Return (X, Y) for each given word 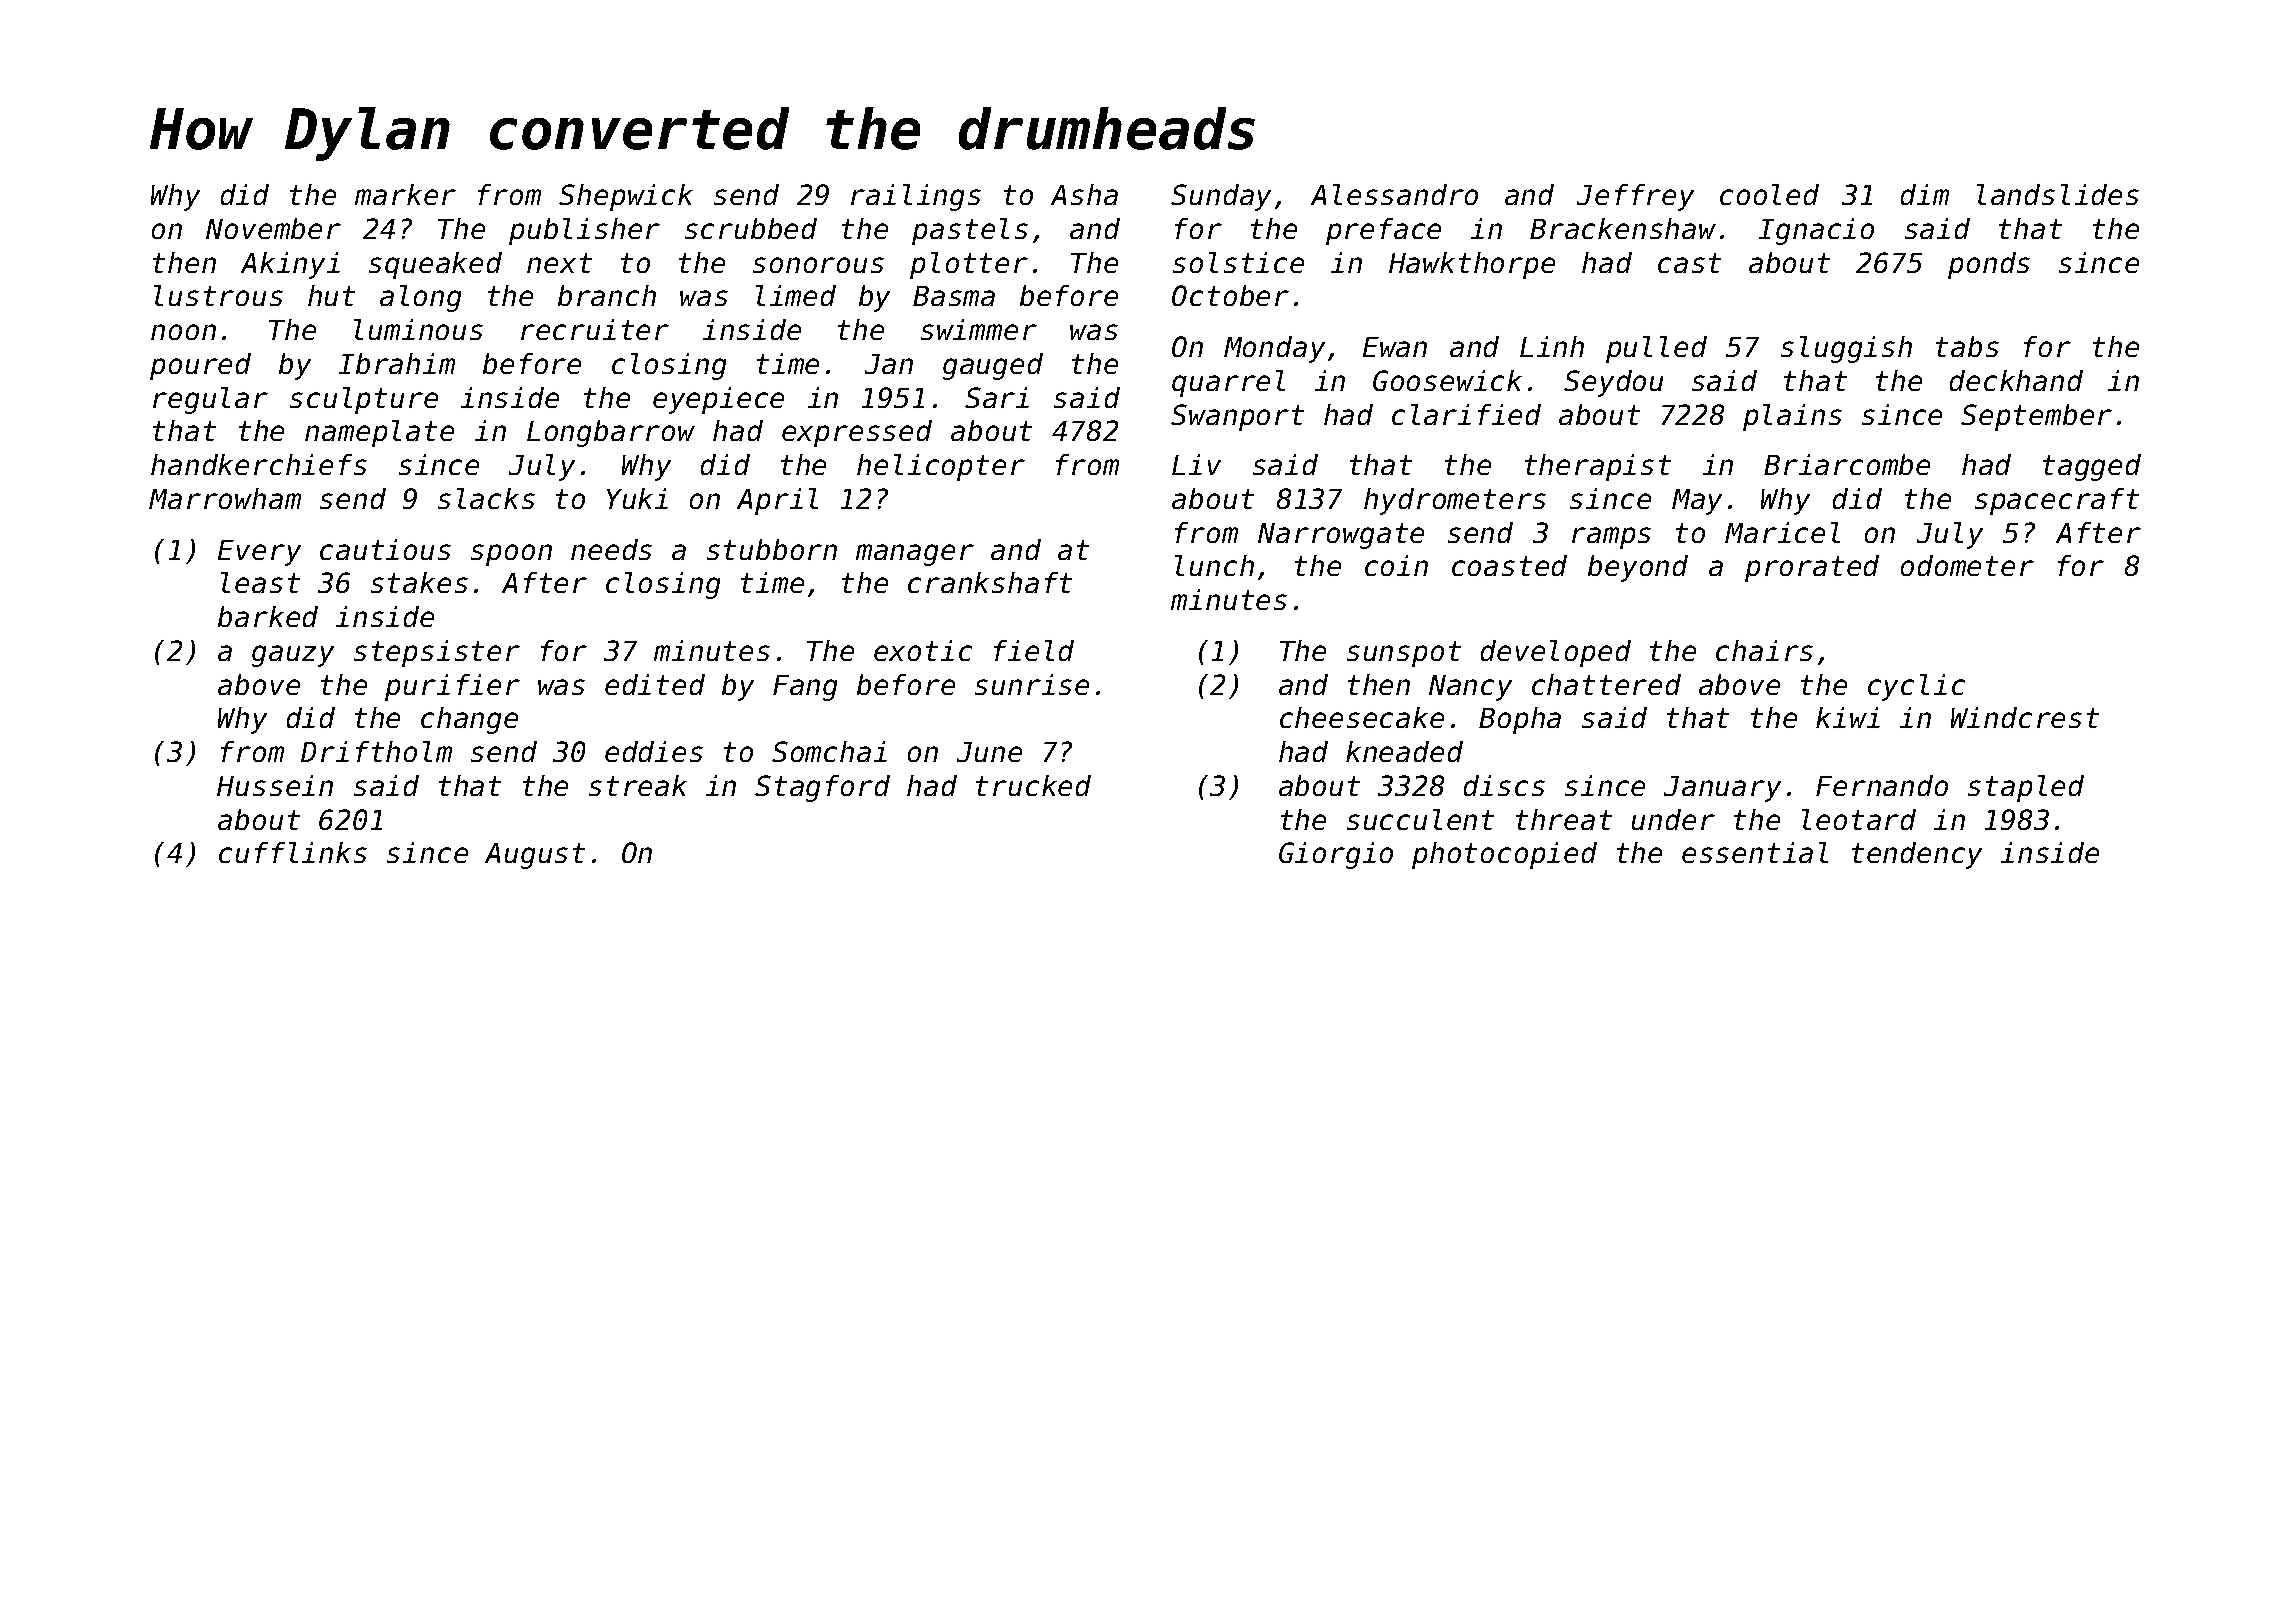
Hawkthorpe (1472, 265)
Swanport (1237, 417)
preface (1383, 231)
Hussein (275, 785)
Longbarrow (611, 433)
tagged (2092, 467)
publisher (584, 231)
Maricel (1782, 532)
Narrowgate (1341, 536)
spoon (511, 555)
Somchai (829, 751)
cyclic (1916, 687)
